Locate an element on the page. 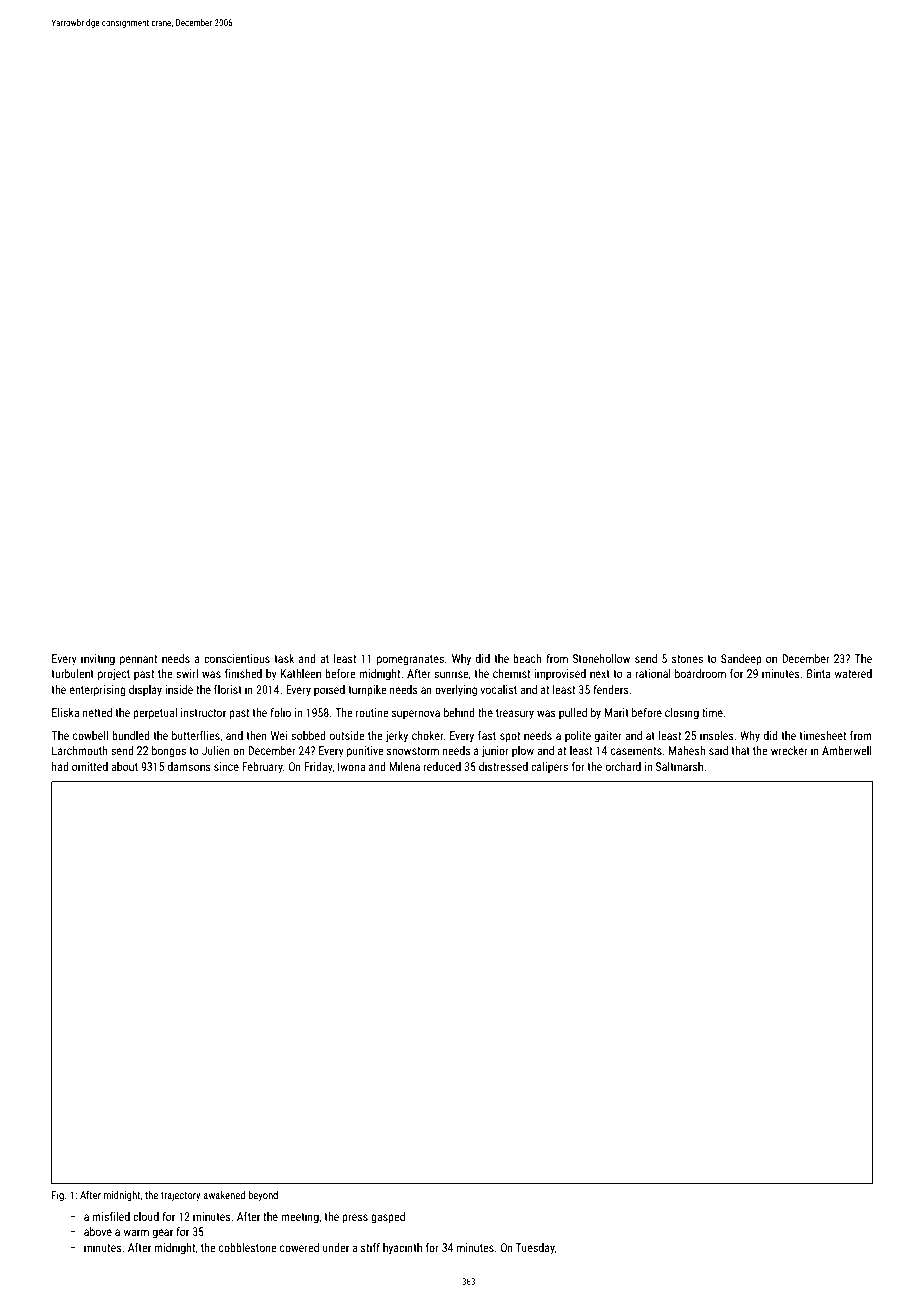 The image size is (924, 1308). Amberwell is located at coordinates (847, 750).
